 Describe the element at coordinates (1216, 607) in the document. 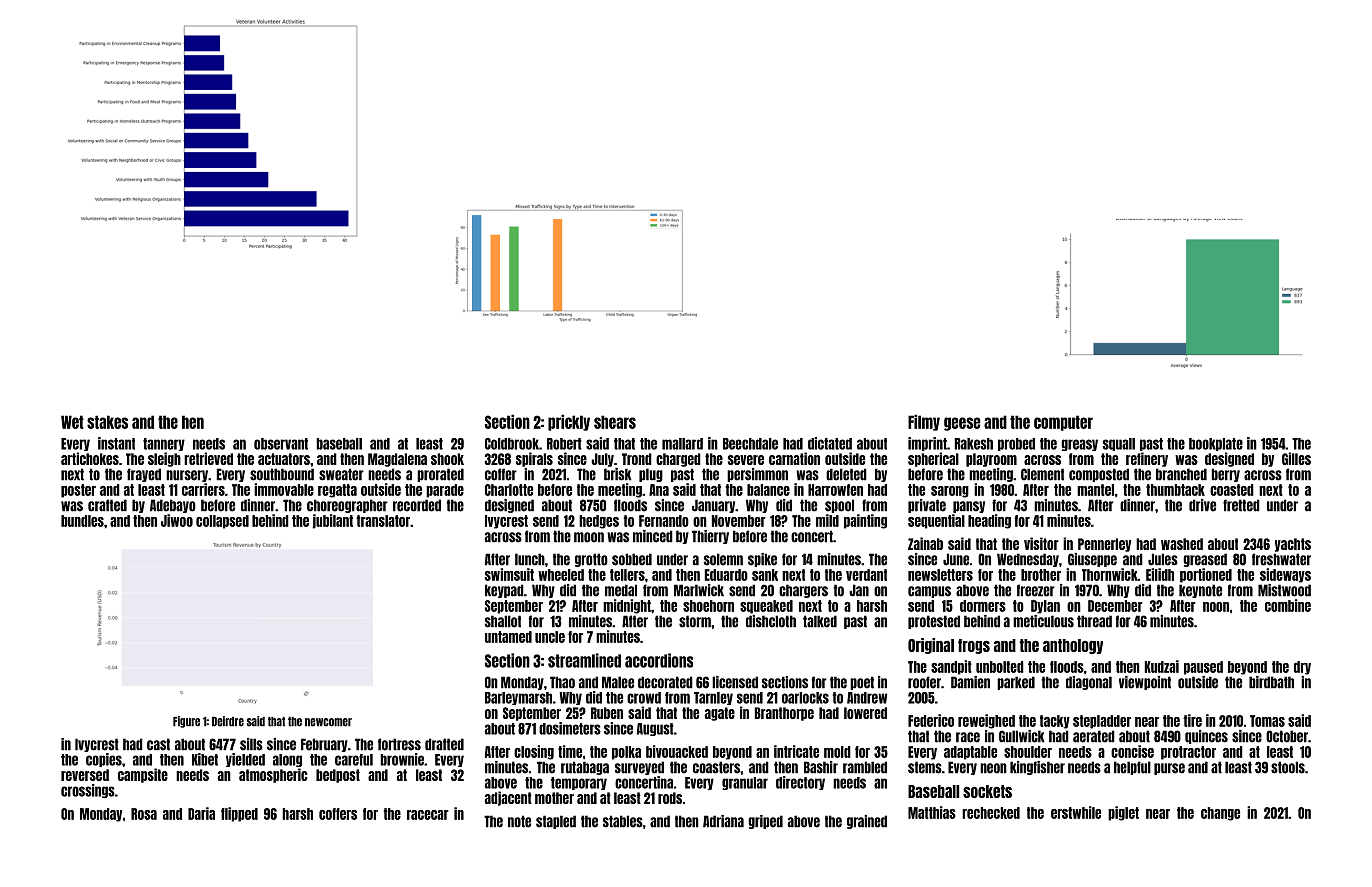

I see `noon` at that location.
